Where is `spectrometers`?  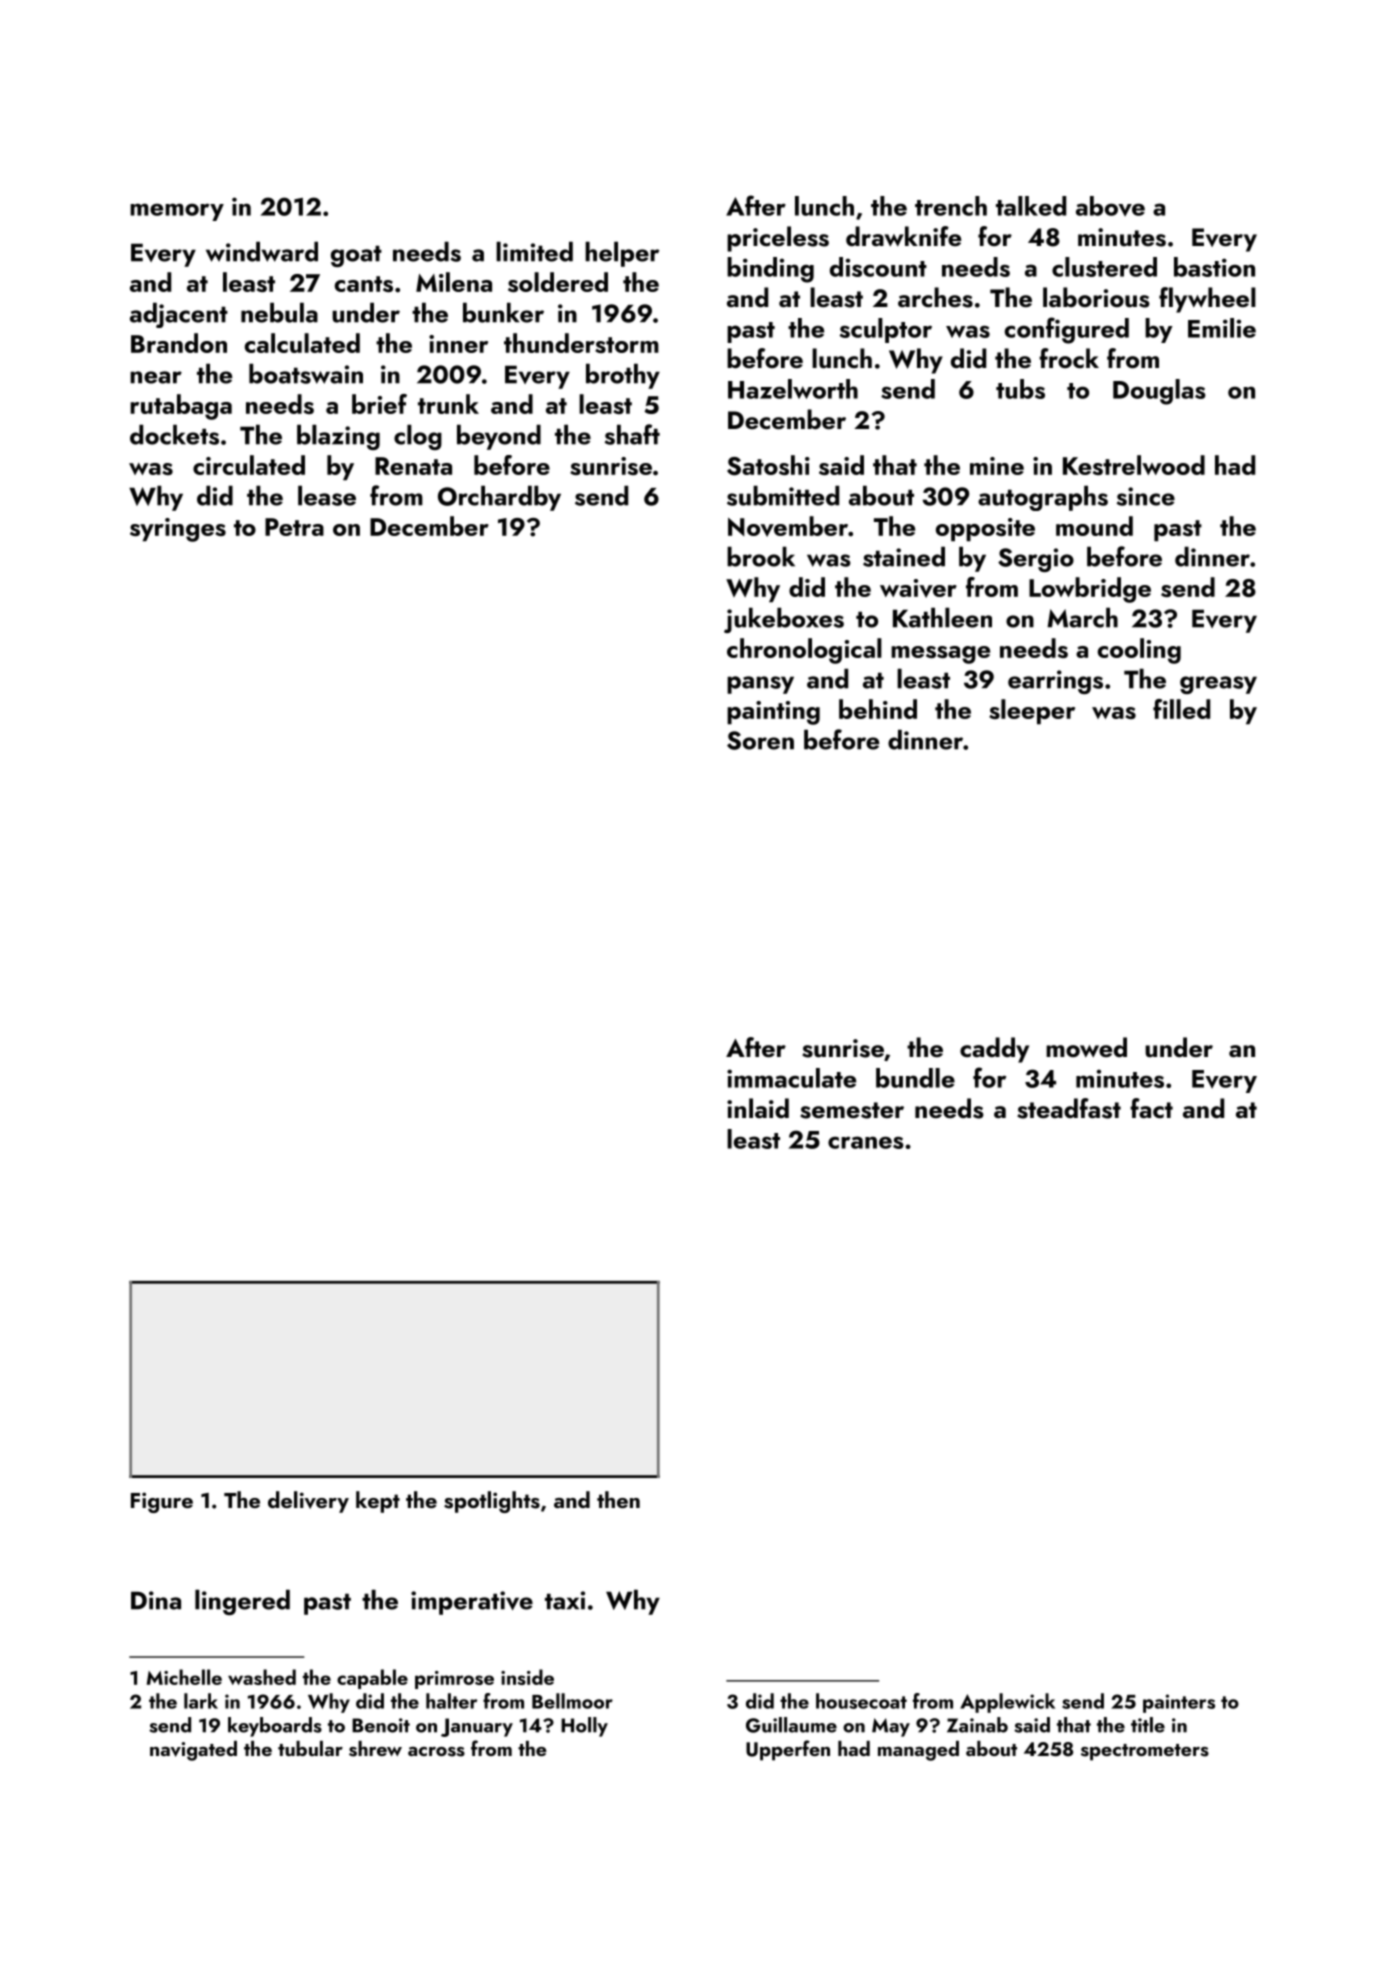 spectrometers is located at coordinates (1145, 1752).
